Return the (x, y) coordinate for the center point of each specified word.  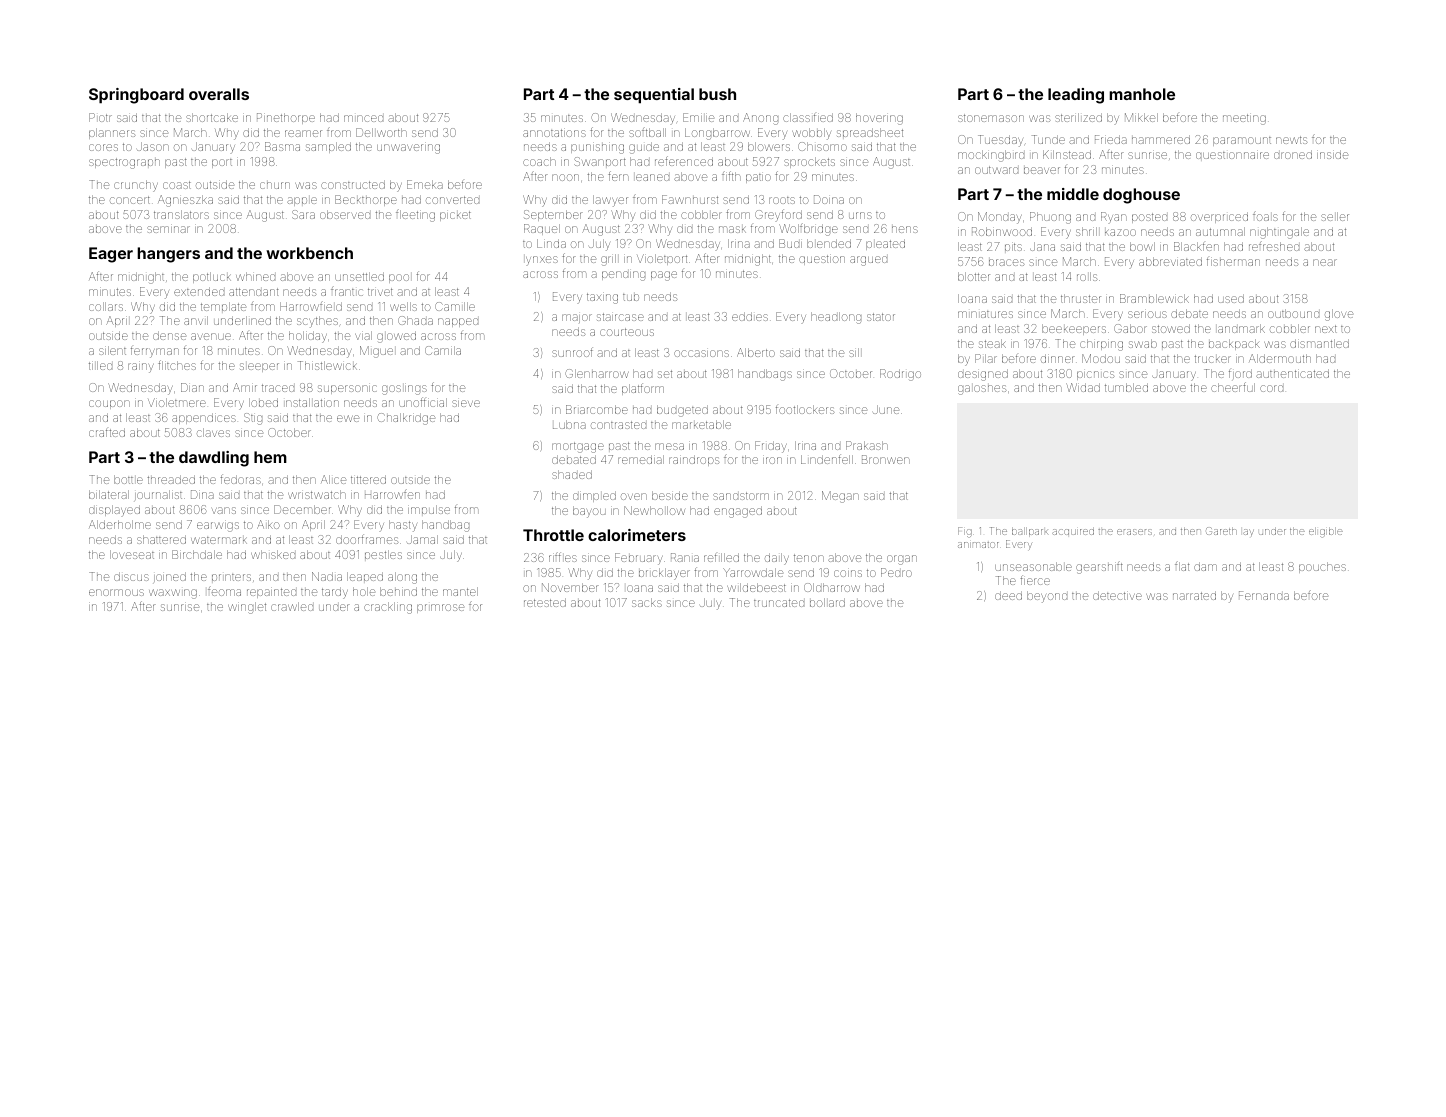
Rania (685, 557)
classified (808, 117)
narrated (1194, 595)
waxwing (173, 594)
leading (1076, 96)
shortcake (212, 117)
